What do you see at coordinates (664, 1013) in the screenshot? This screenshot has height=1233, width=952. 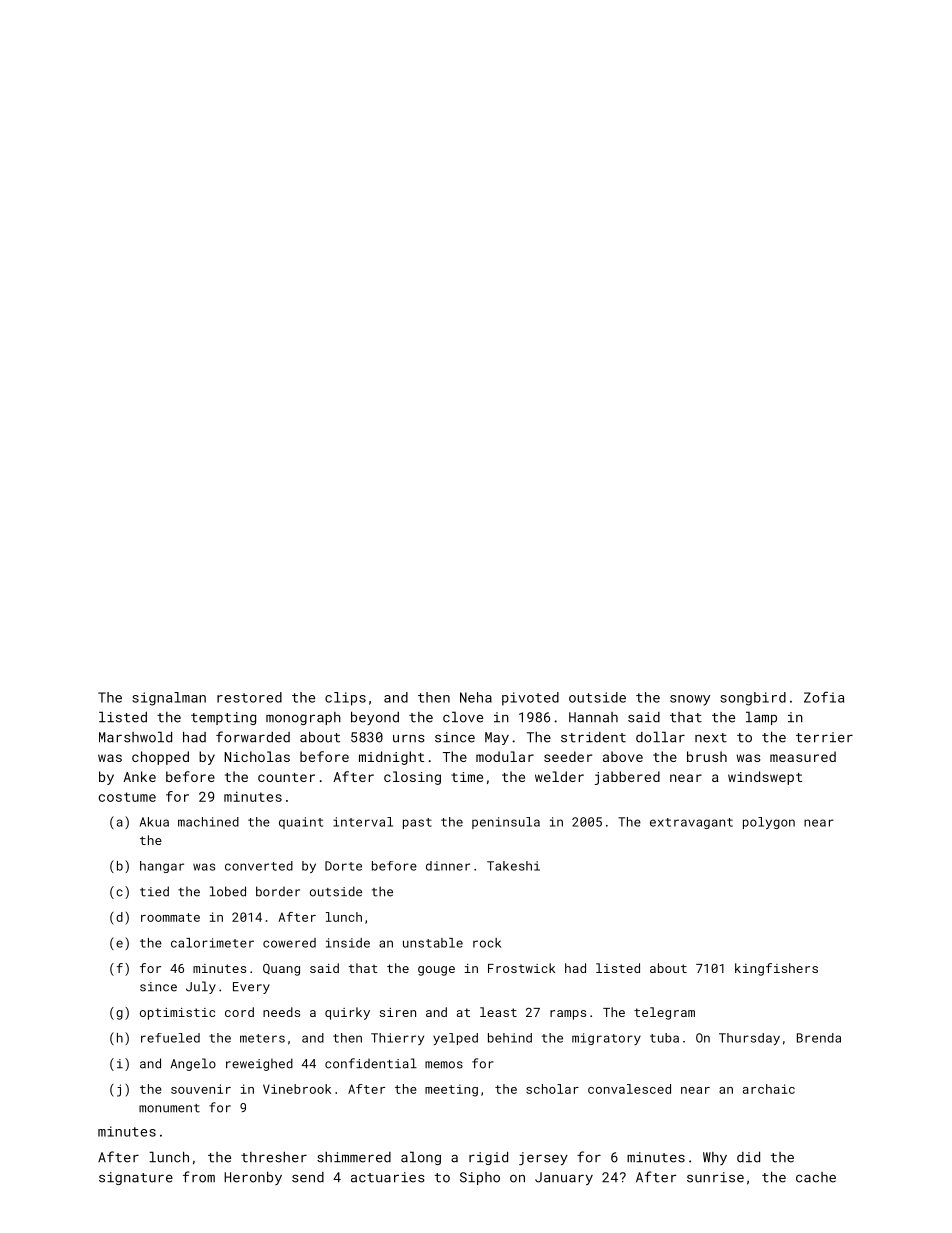 I see `telegram` at bounding box center [664, 1013].
